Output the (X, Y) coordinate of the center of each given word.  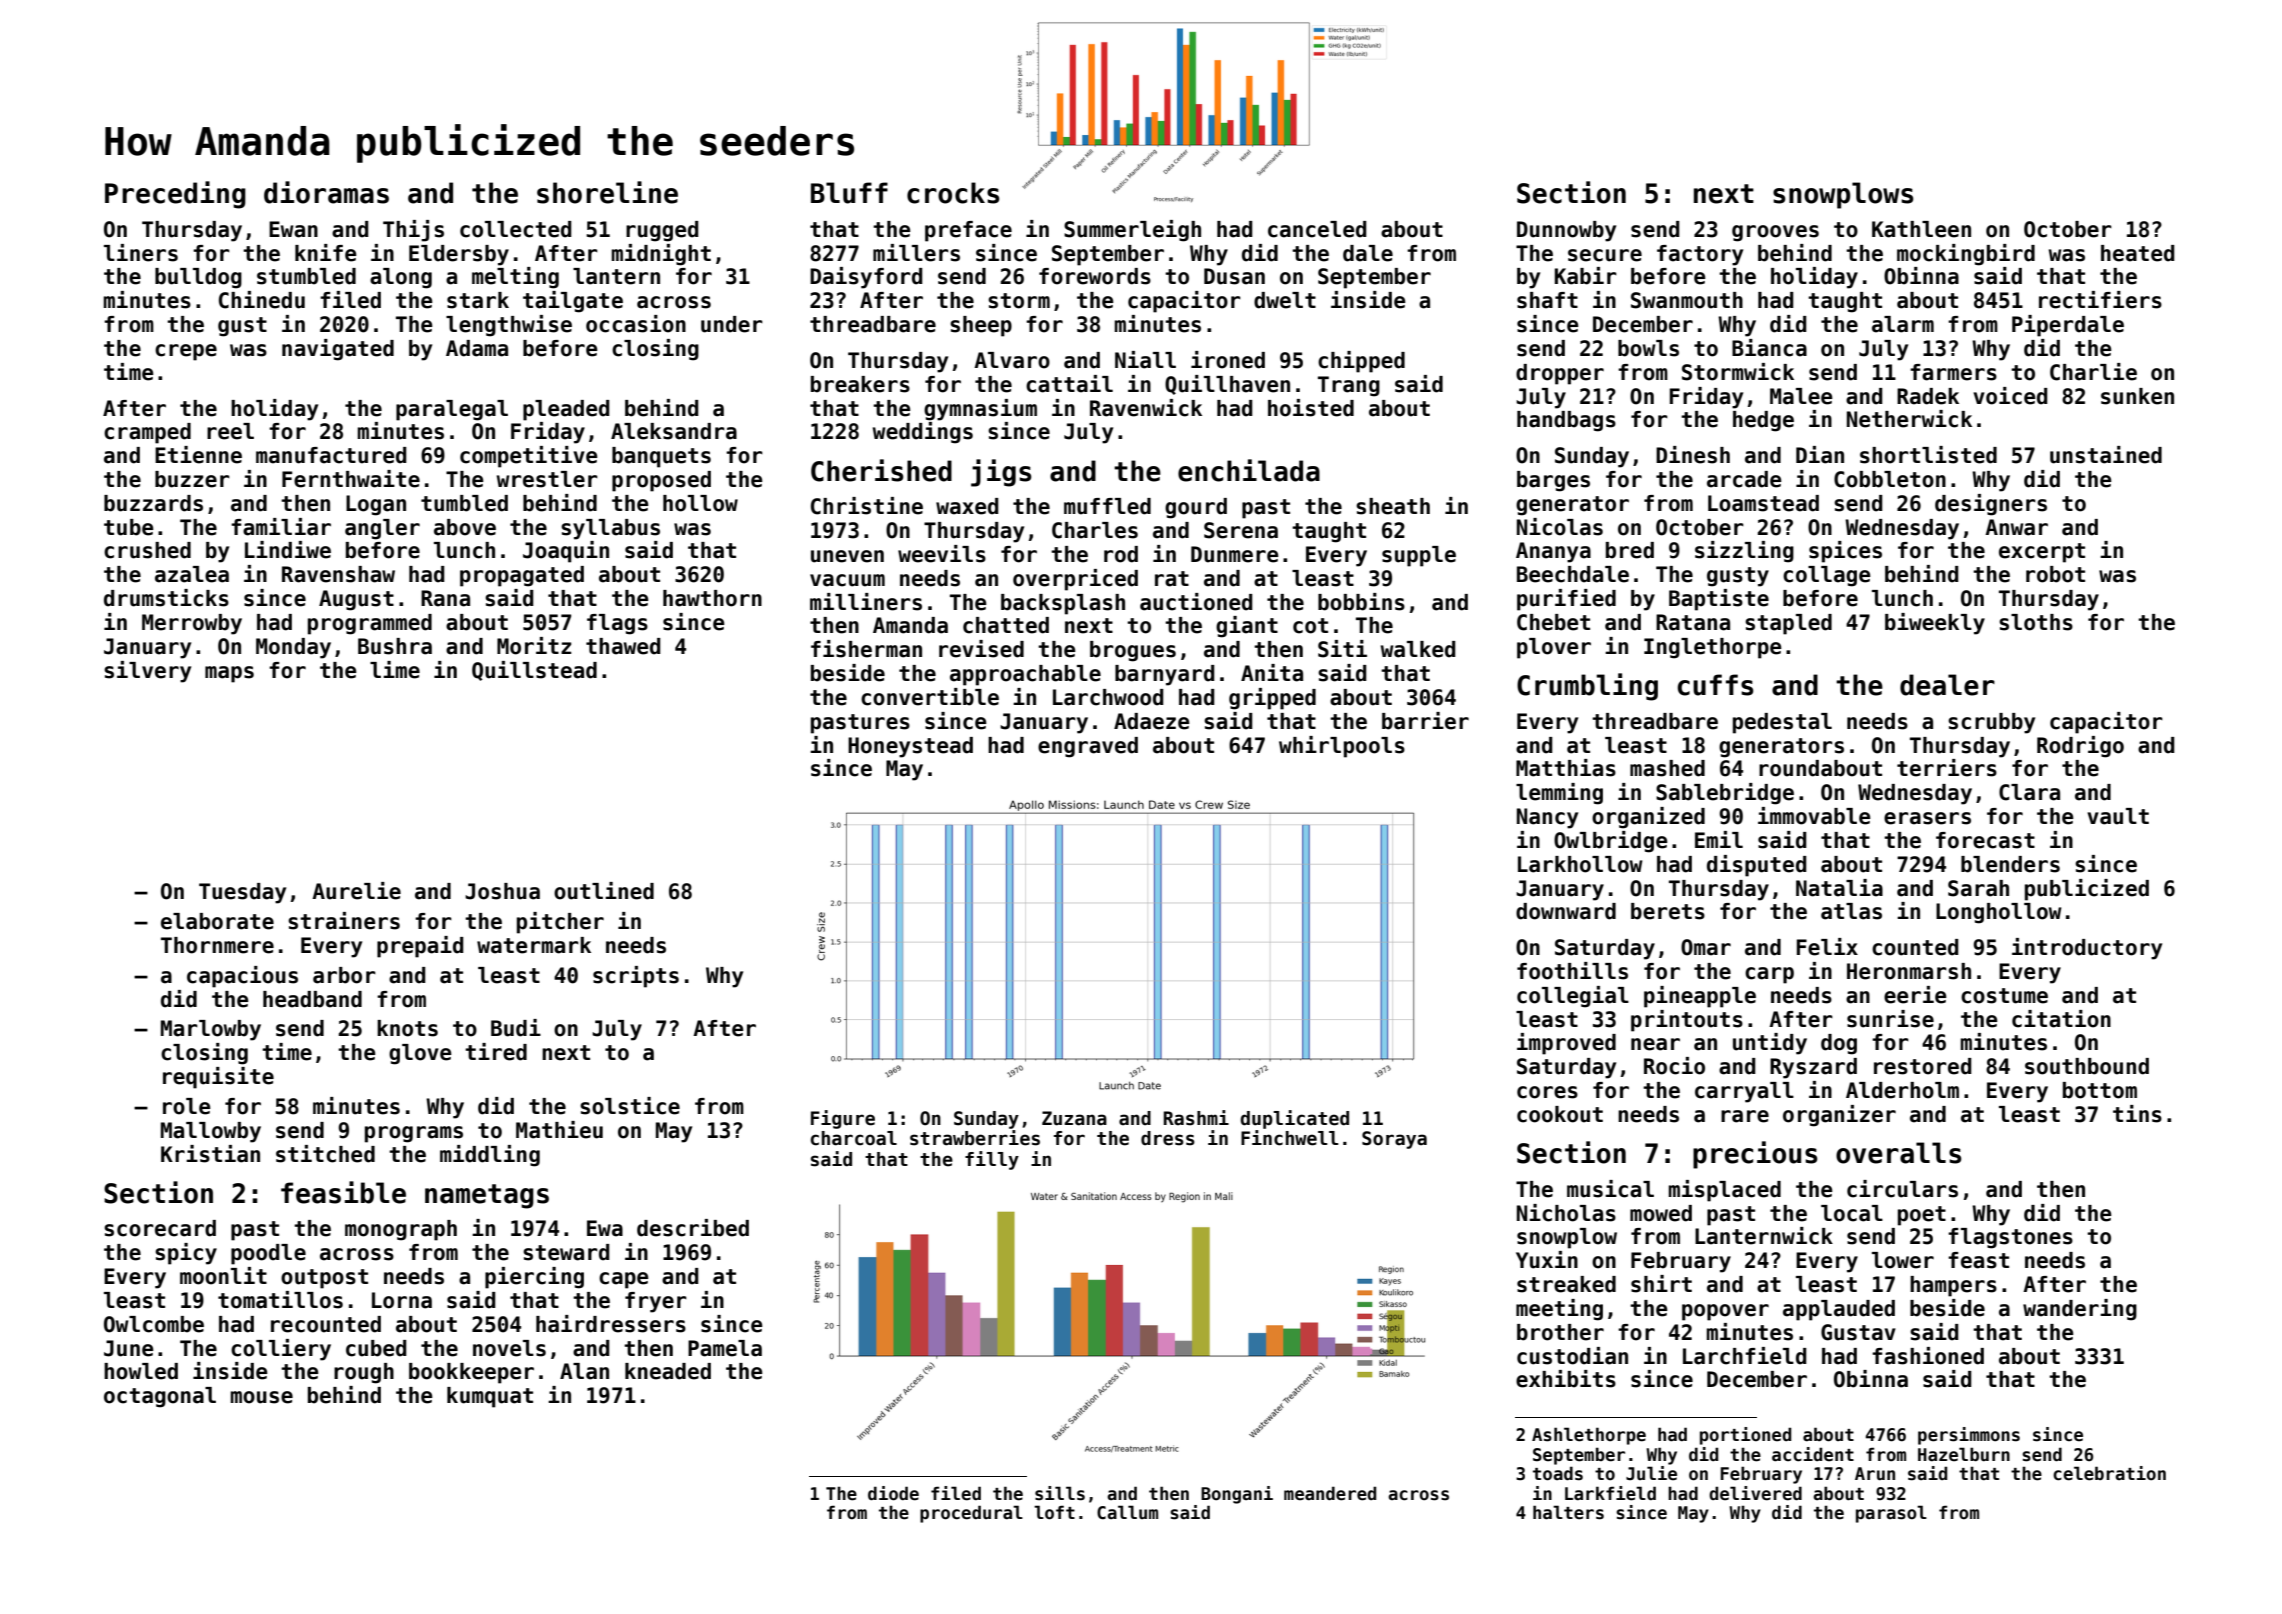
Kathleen (1921, 229)
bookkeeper (471, 1373)
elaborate (217, 921)
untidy (1770, 1044)
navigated (338, 350)
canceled (1317, 229)
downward (1566, 911)
